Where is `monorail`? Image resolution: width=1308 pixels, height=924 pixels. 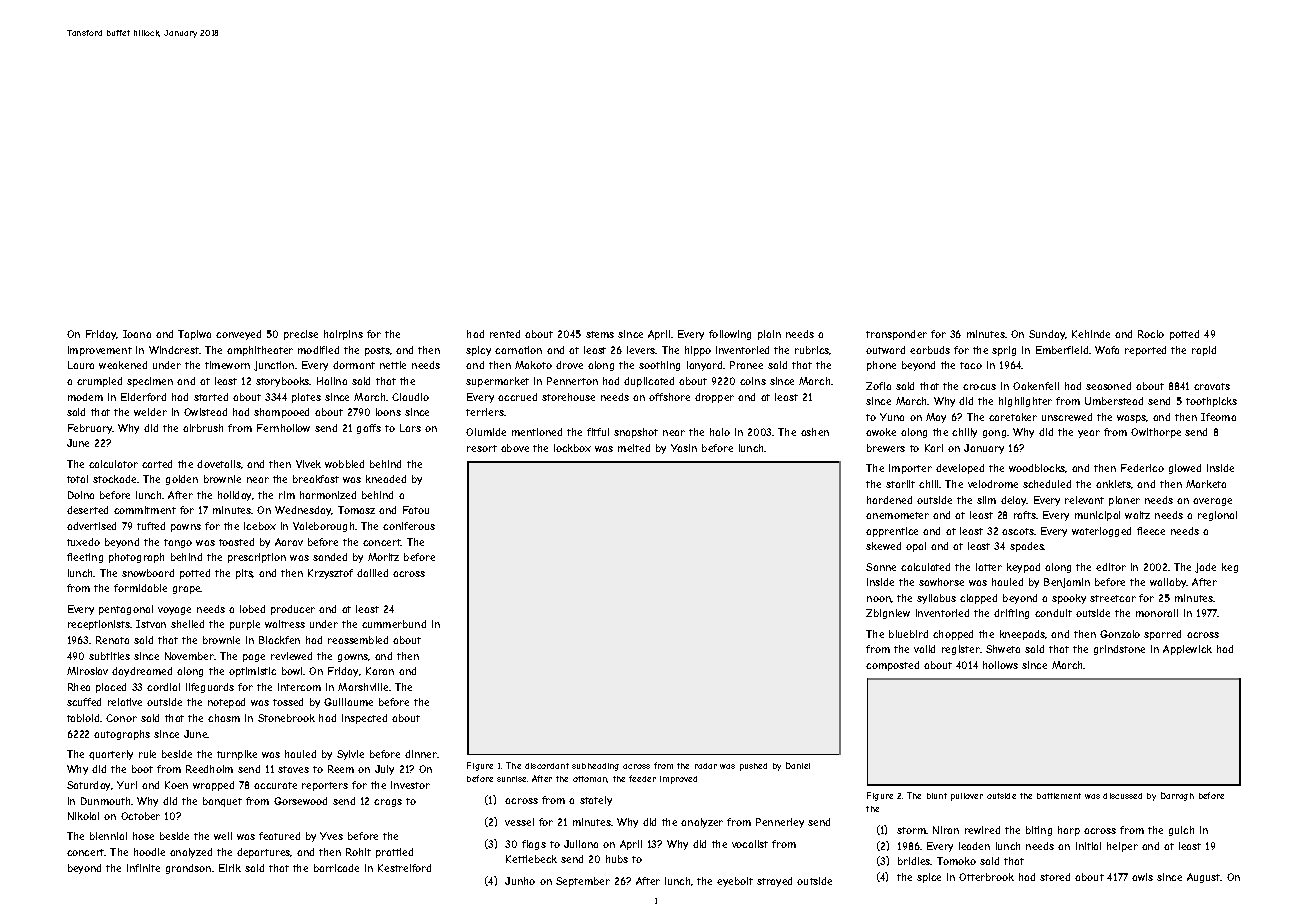
monorail is located at coordinates (1157, 613).
